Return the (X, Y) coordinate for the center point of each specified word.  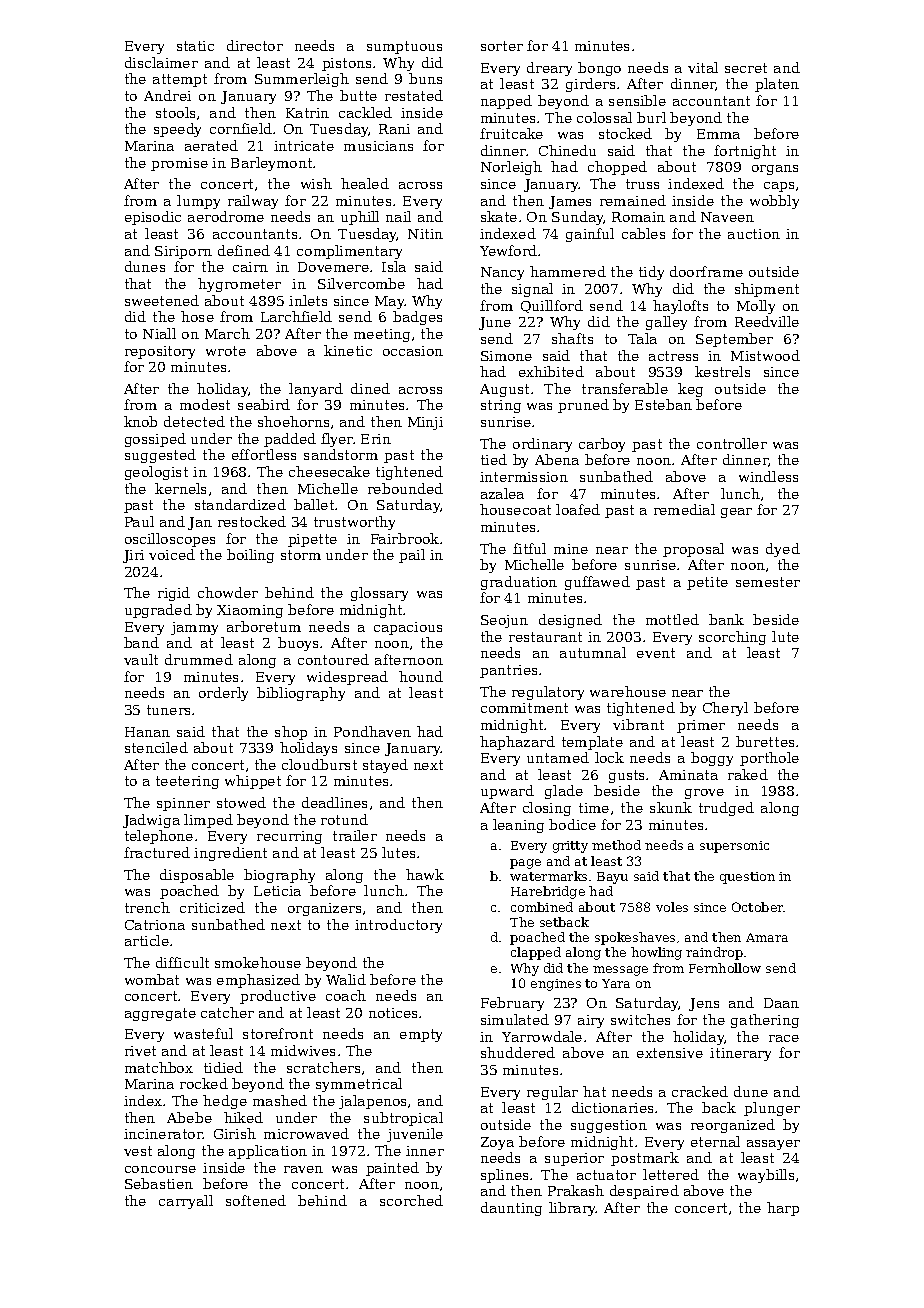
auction (754, 234)
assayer (773, 1145)
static (195, 46)
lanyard (316, 390)
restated (414, 95)
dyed (783, 550)
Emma (718, 134)
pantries (508, 671)
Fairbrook (405, 538)
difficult (182, 962)
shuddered (518, 1052)
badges (417, 318)
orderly (223, 694)
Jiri (133, 556)
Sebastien (159, 1183)
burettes (765, 741)
